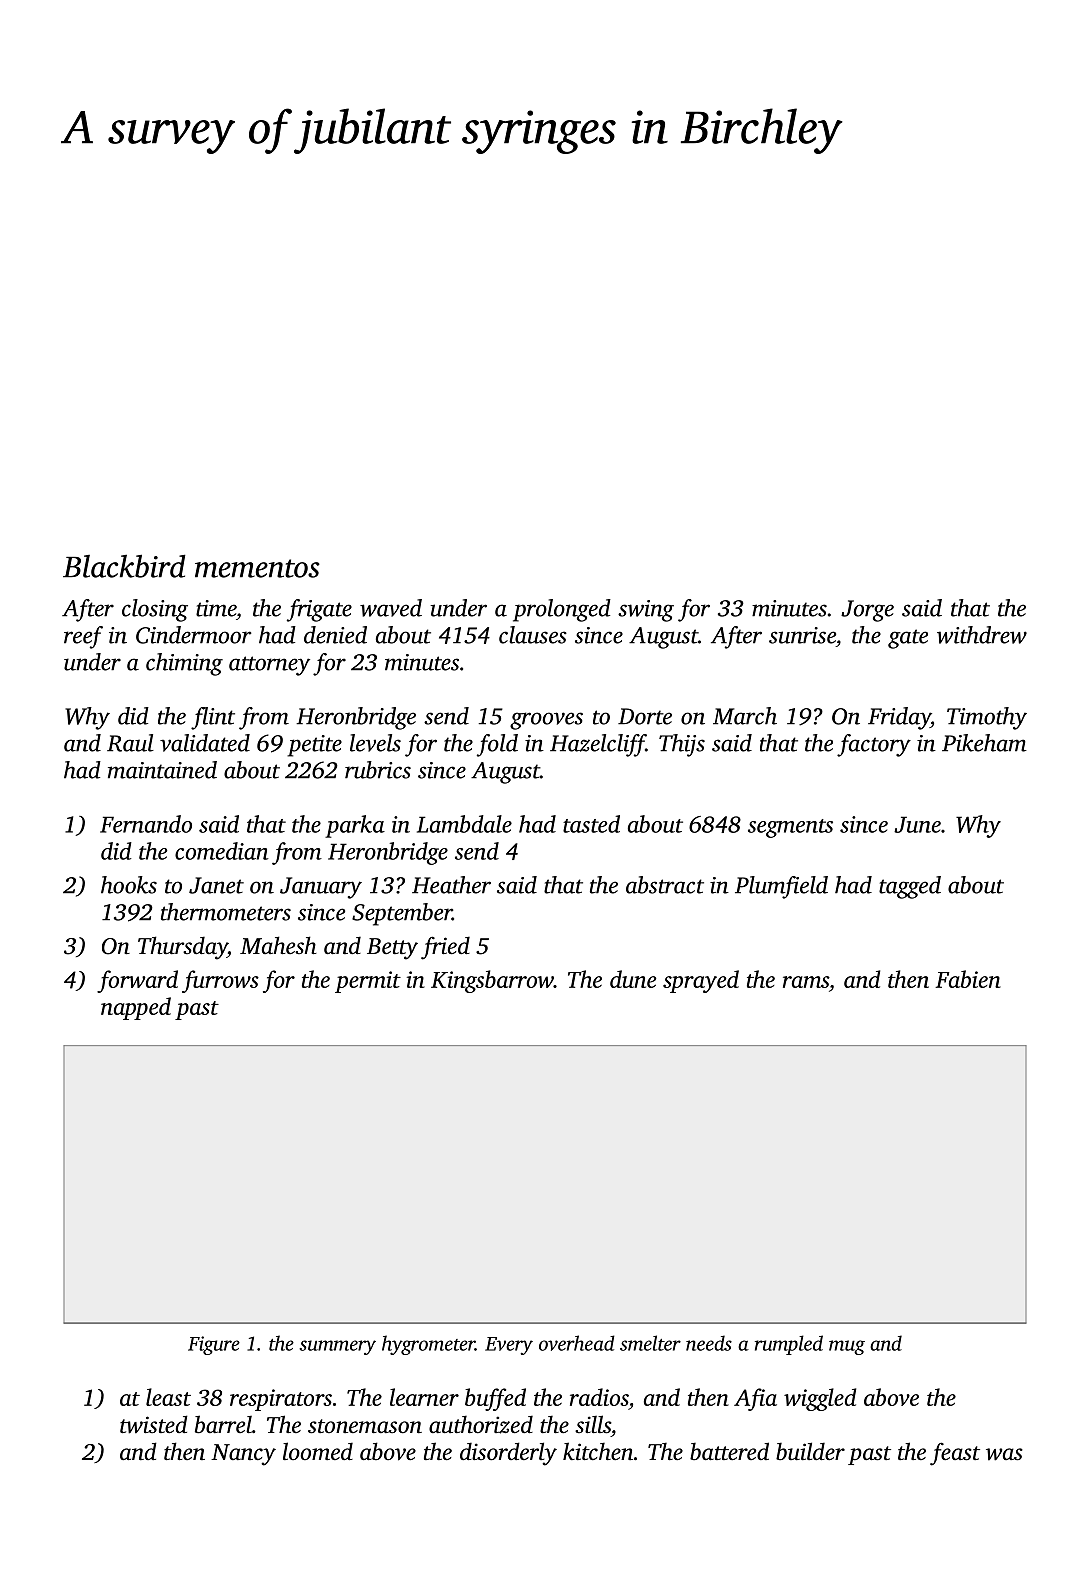 The width and height of the document is (1090, 1579). What do you see at coordinates (810, 1451) in the document?
I see `builder` at bounding box center [810, 1451].
